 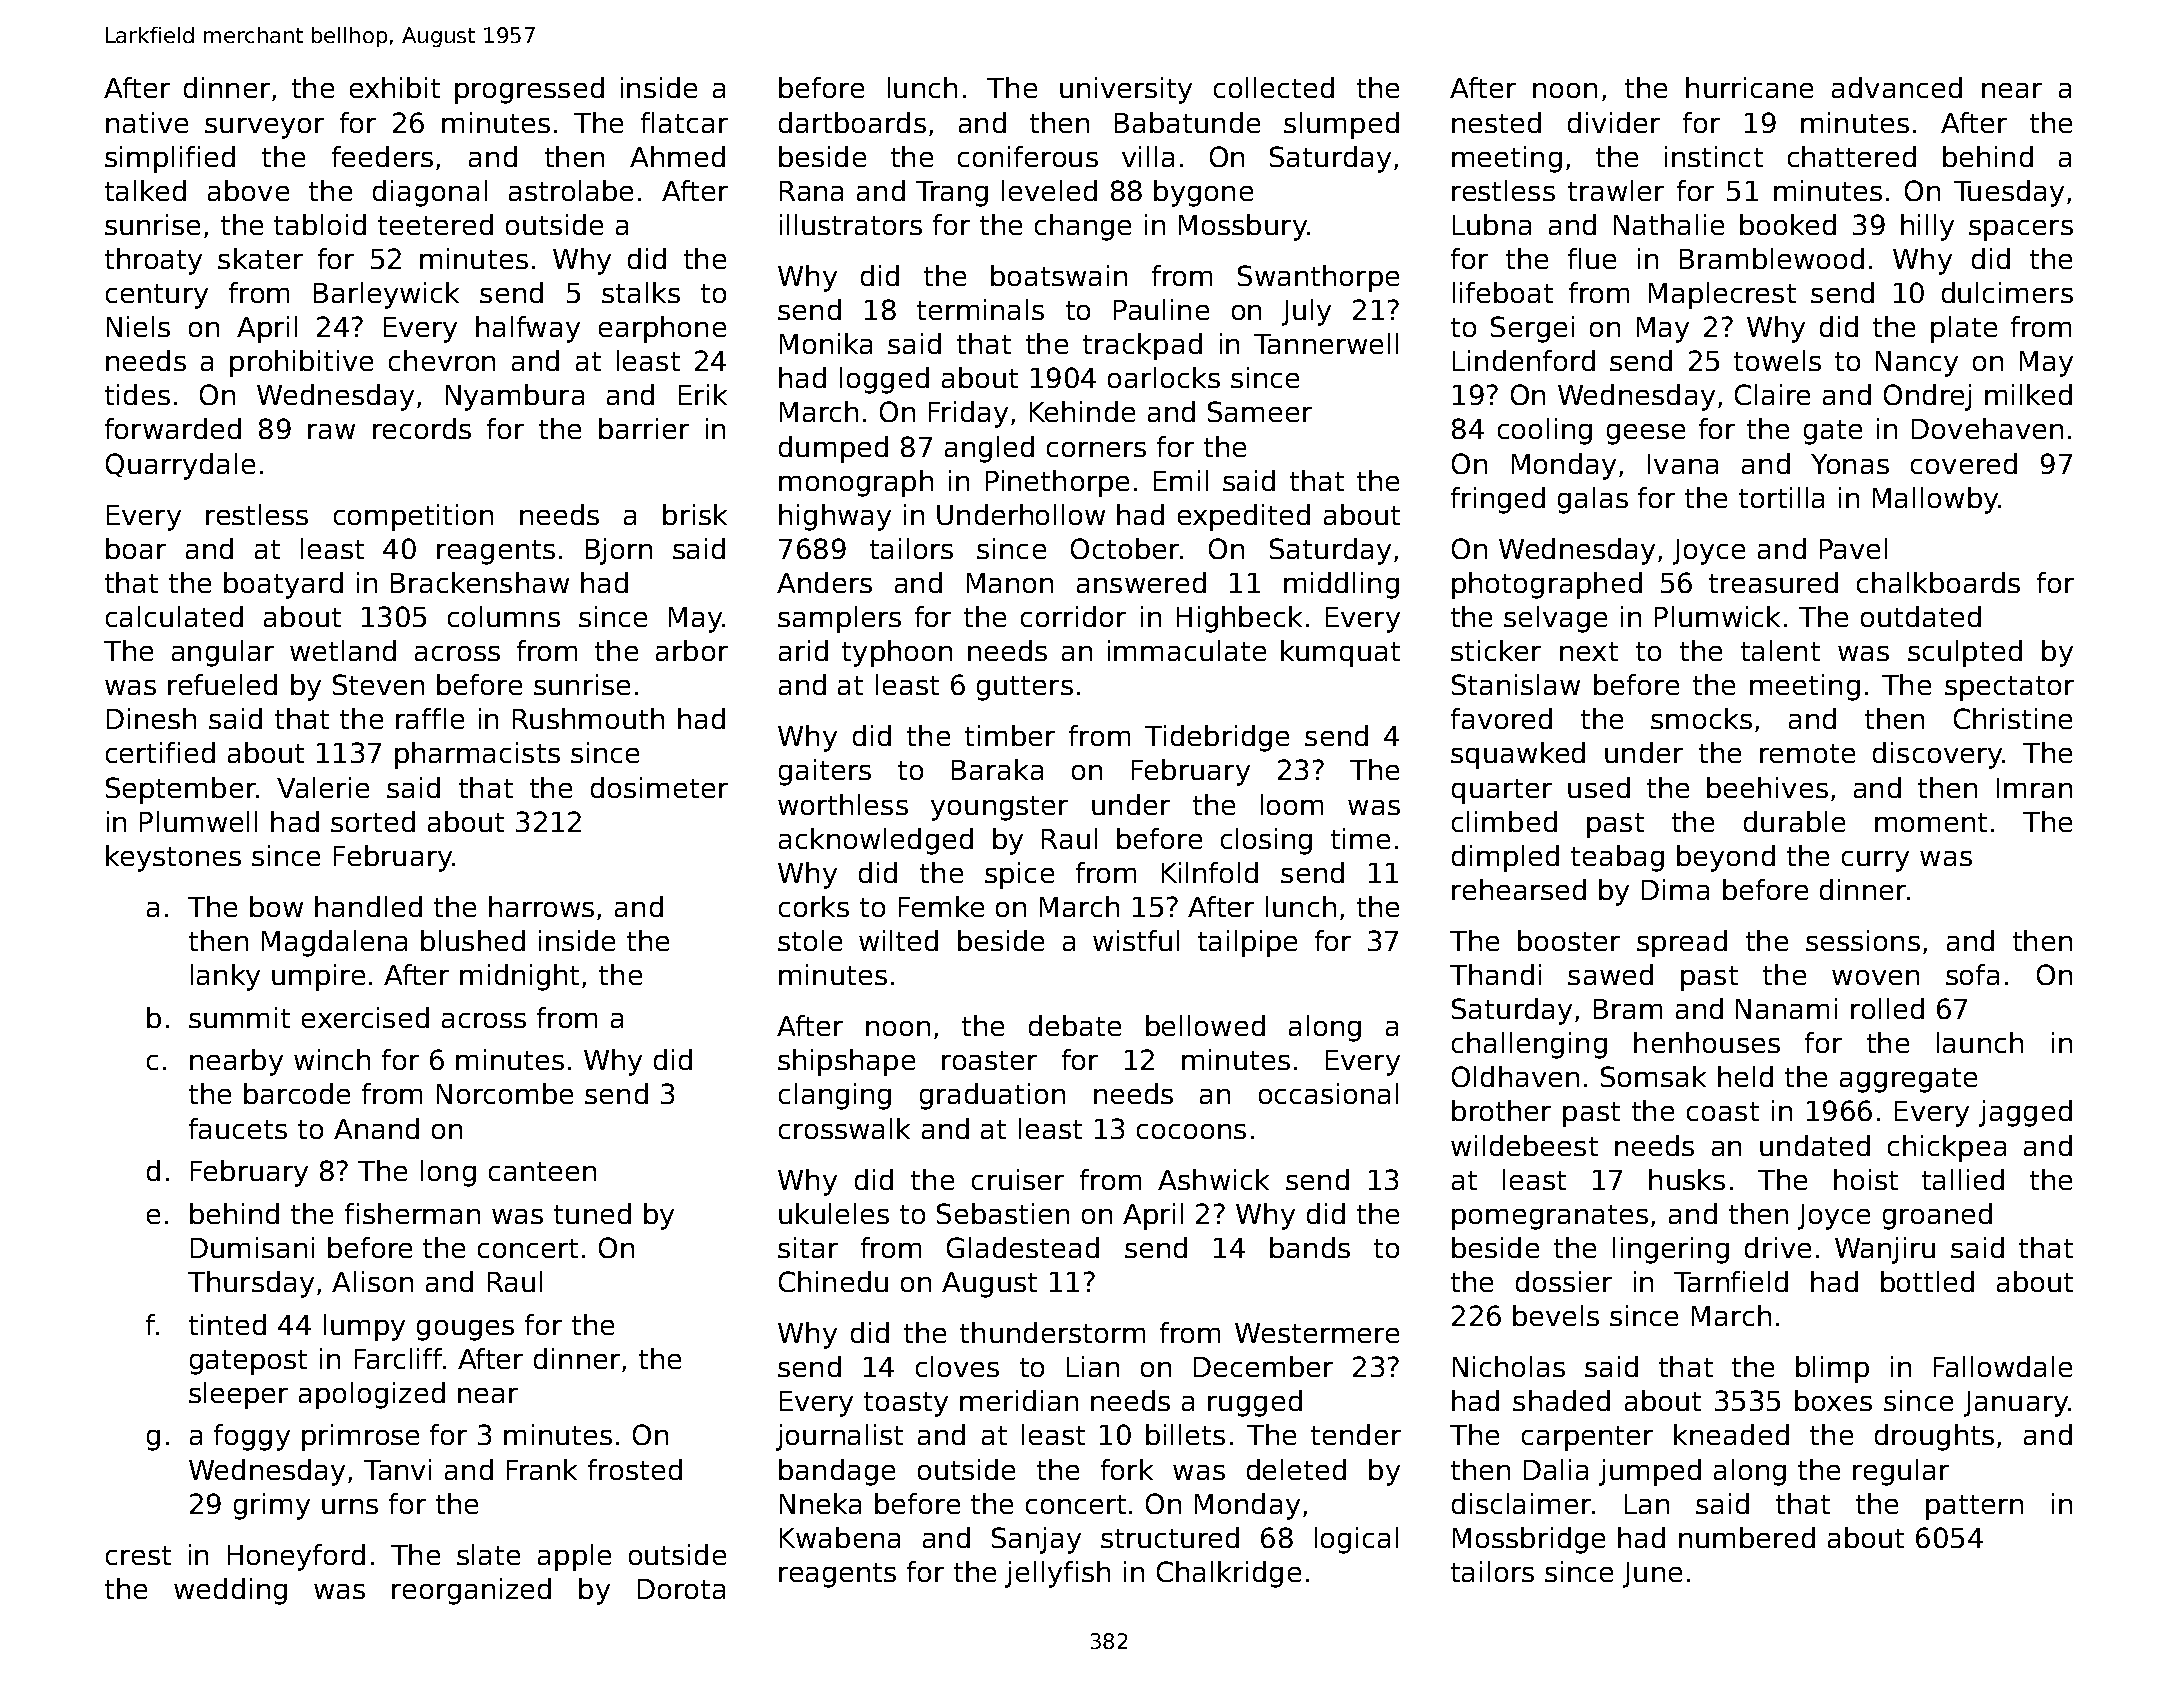 I want to click on closing, so click(x=1266, y=841).
